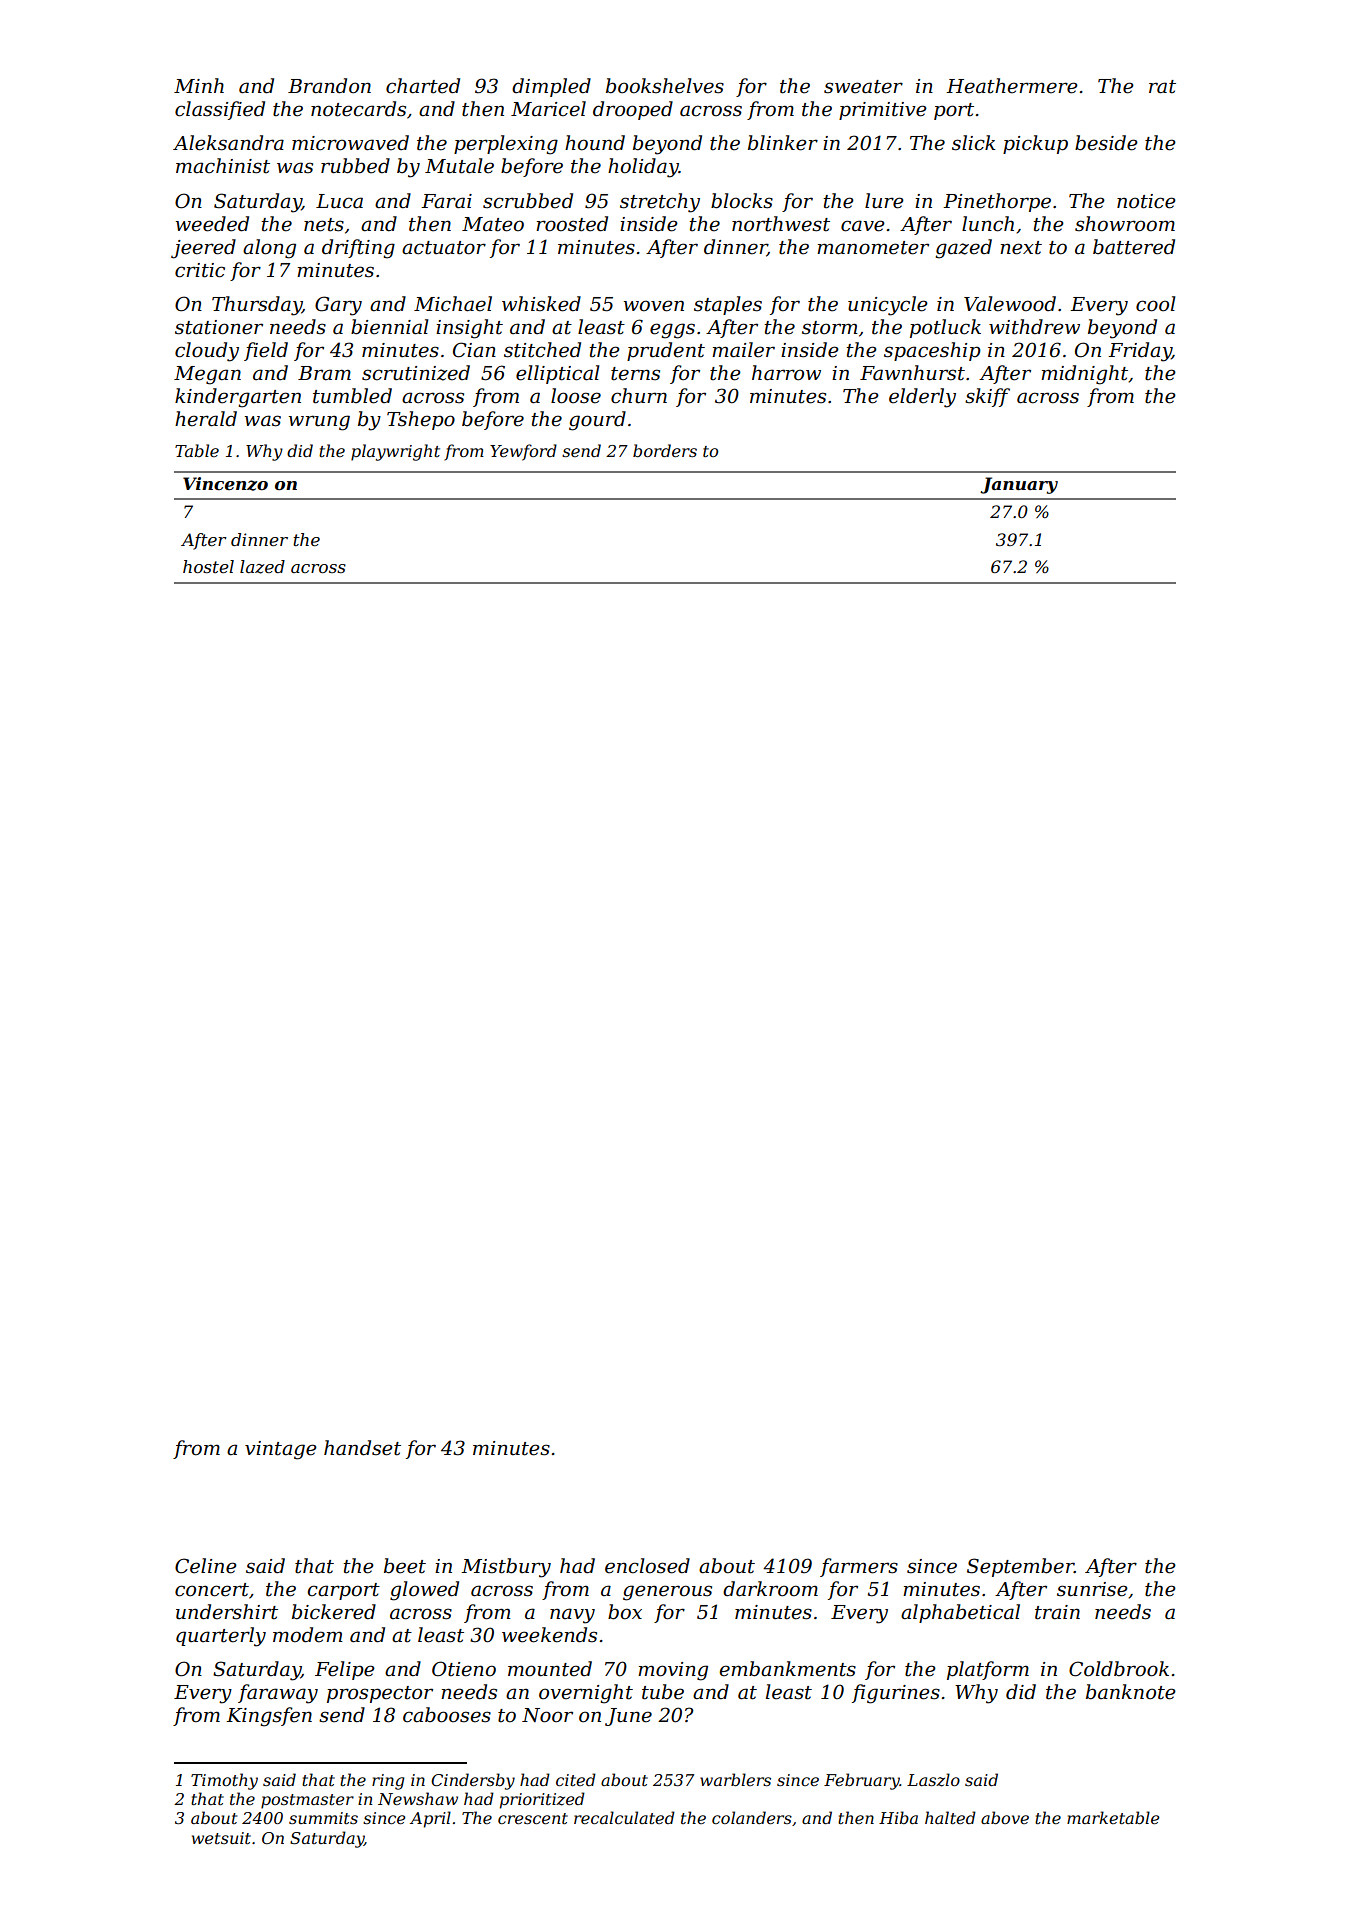 The image size is (1351, 1911). I want to click on handset, so click(362, 1448).
